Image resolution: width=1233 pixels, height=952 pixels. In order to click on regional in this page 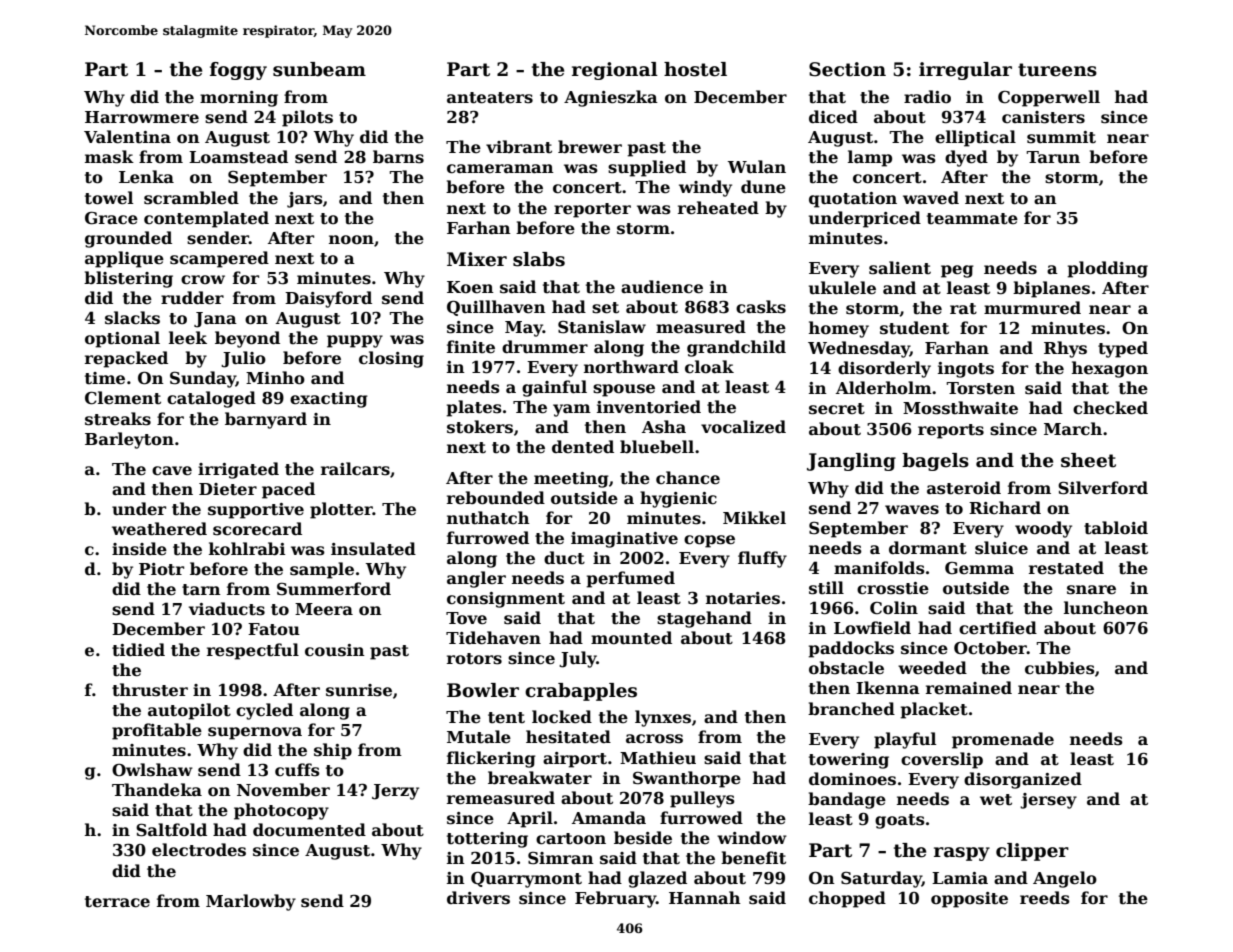, I will do `click(615, 71)`.
